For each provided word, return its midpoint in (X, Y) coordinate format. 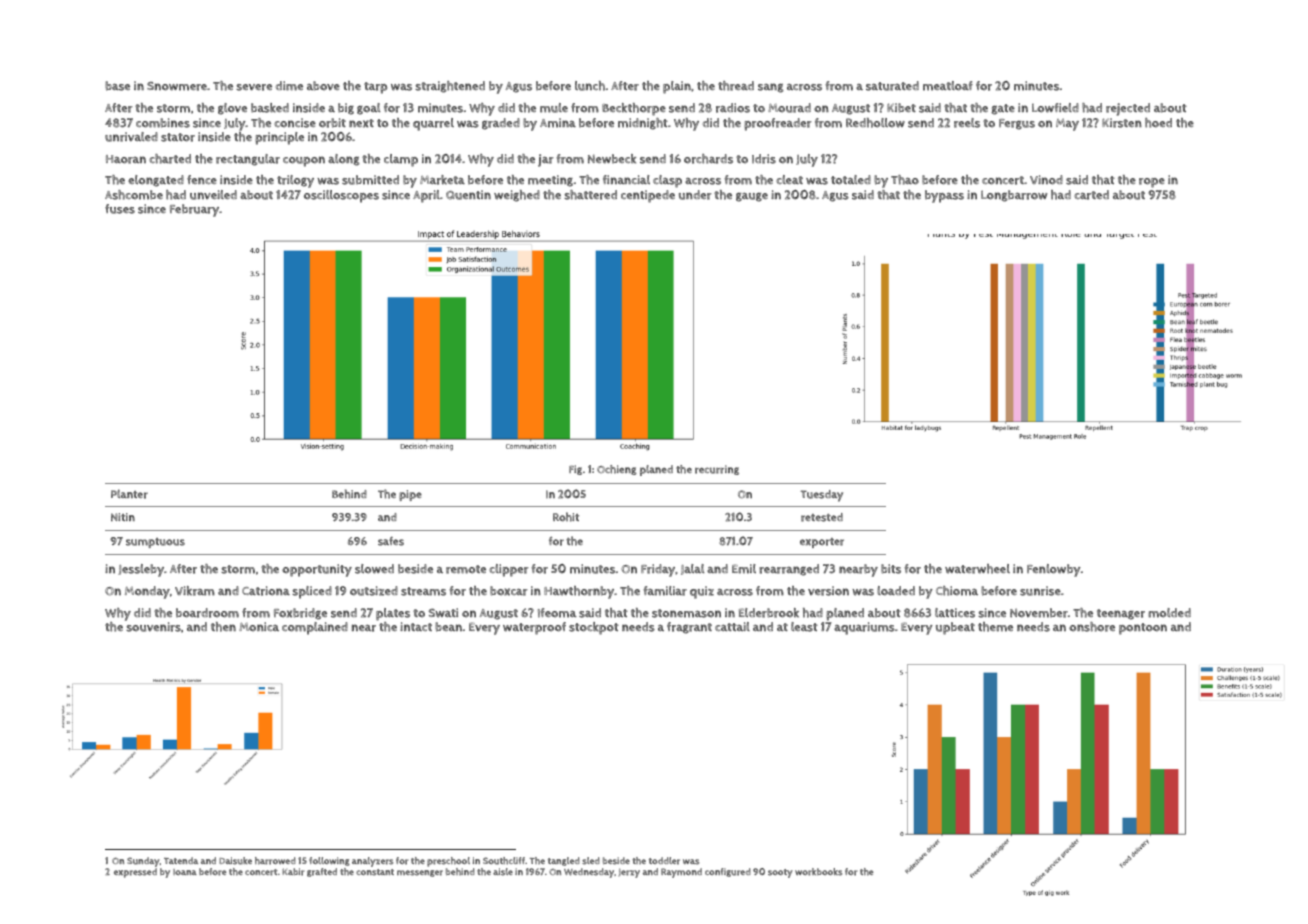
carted (1091, 195)
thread (736, 86)
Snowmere (177, 86)
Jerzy (629, 873)
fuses (120, 209)
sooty (780, 873)
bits (891, 569)
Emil (744, 569)
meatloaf (948, 86)
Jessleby (141, 570)
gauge (752, 197)
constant (375, 872)
